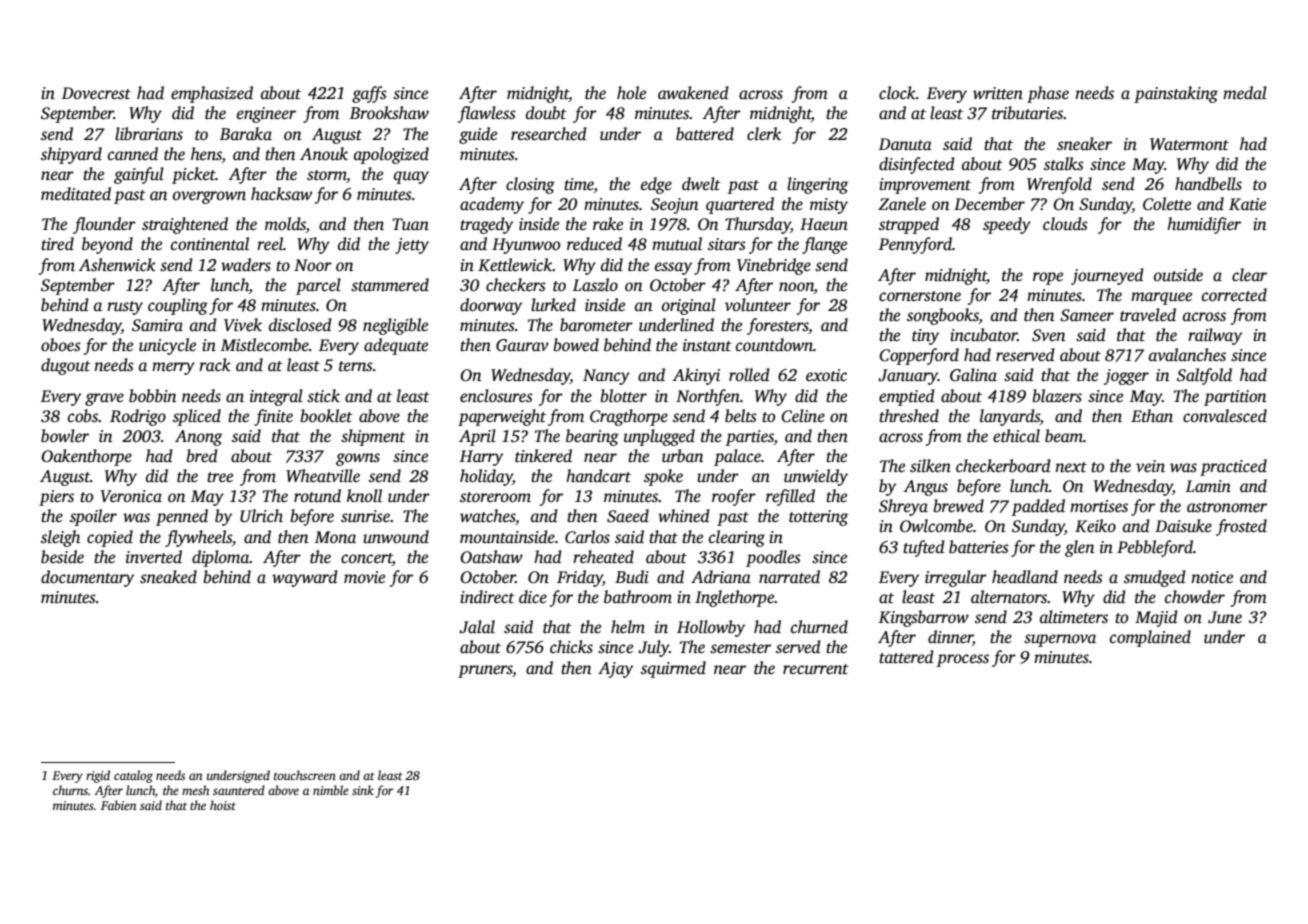 The image size is (1308, 924). What do you see at coordinates (705, 134) in the screenshot?
I see `battered` at bounding box center [705, 134].
